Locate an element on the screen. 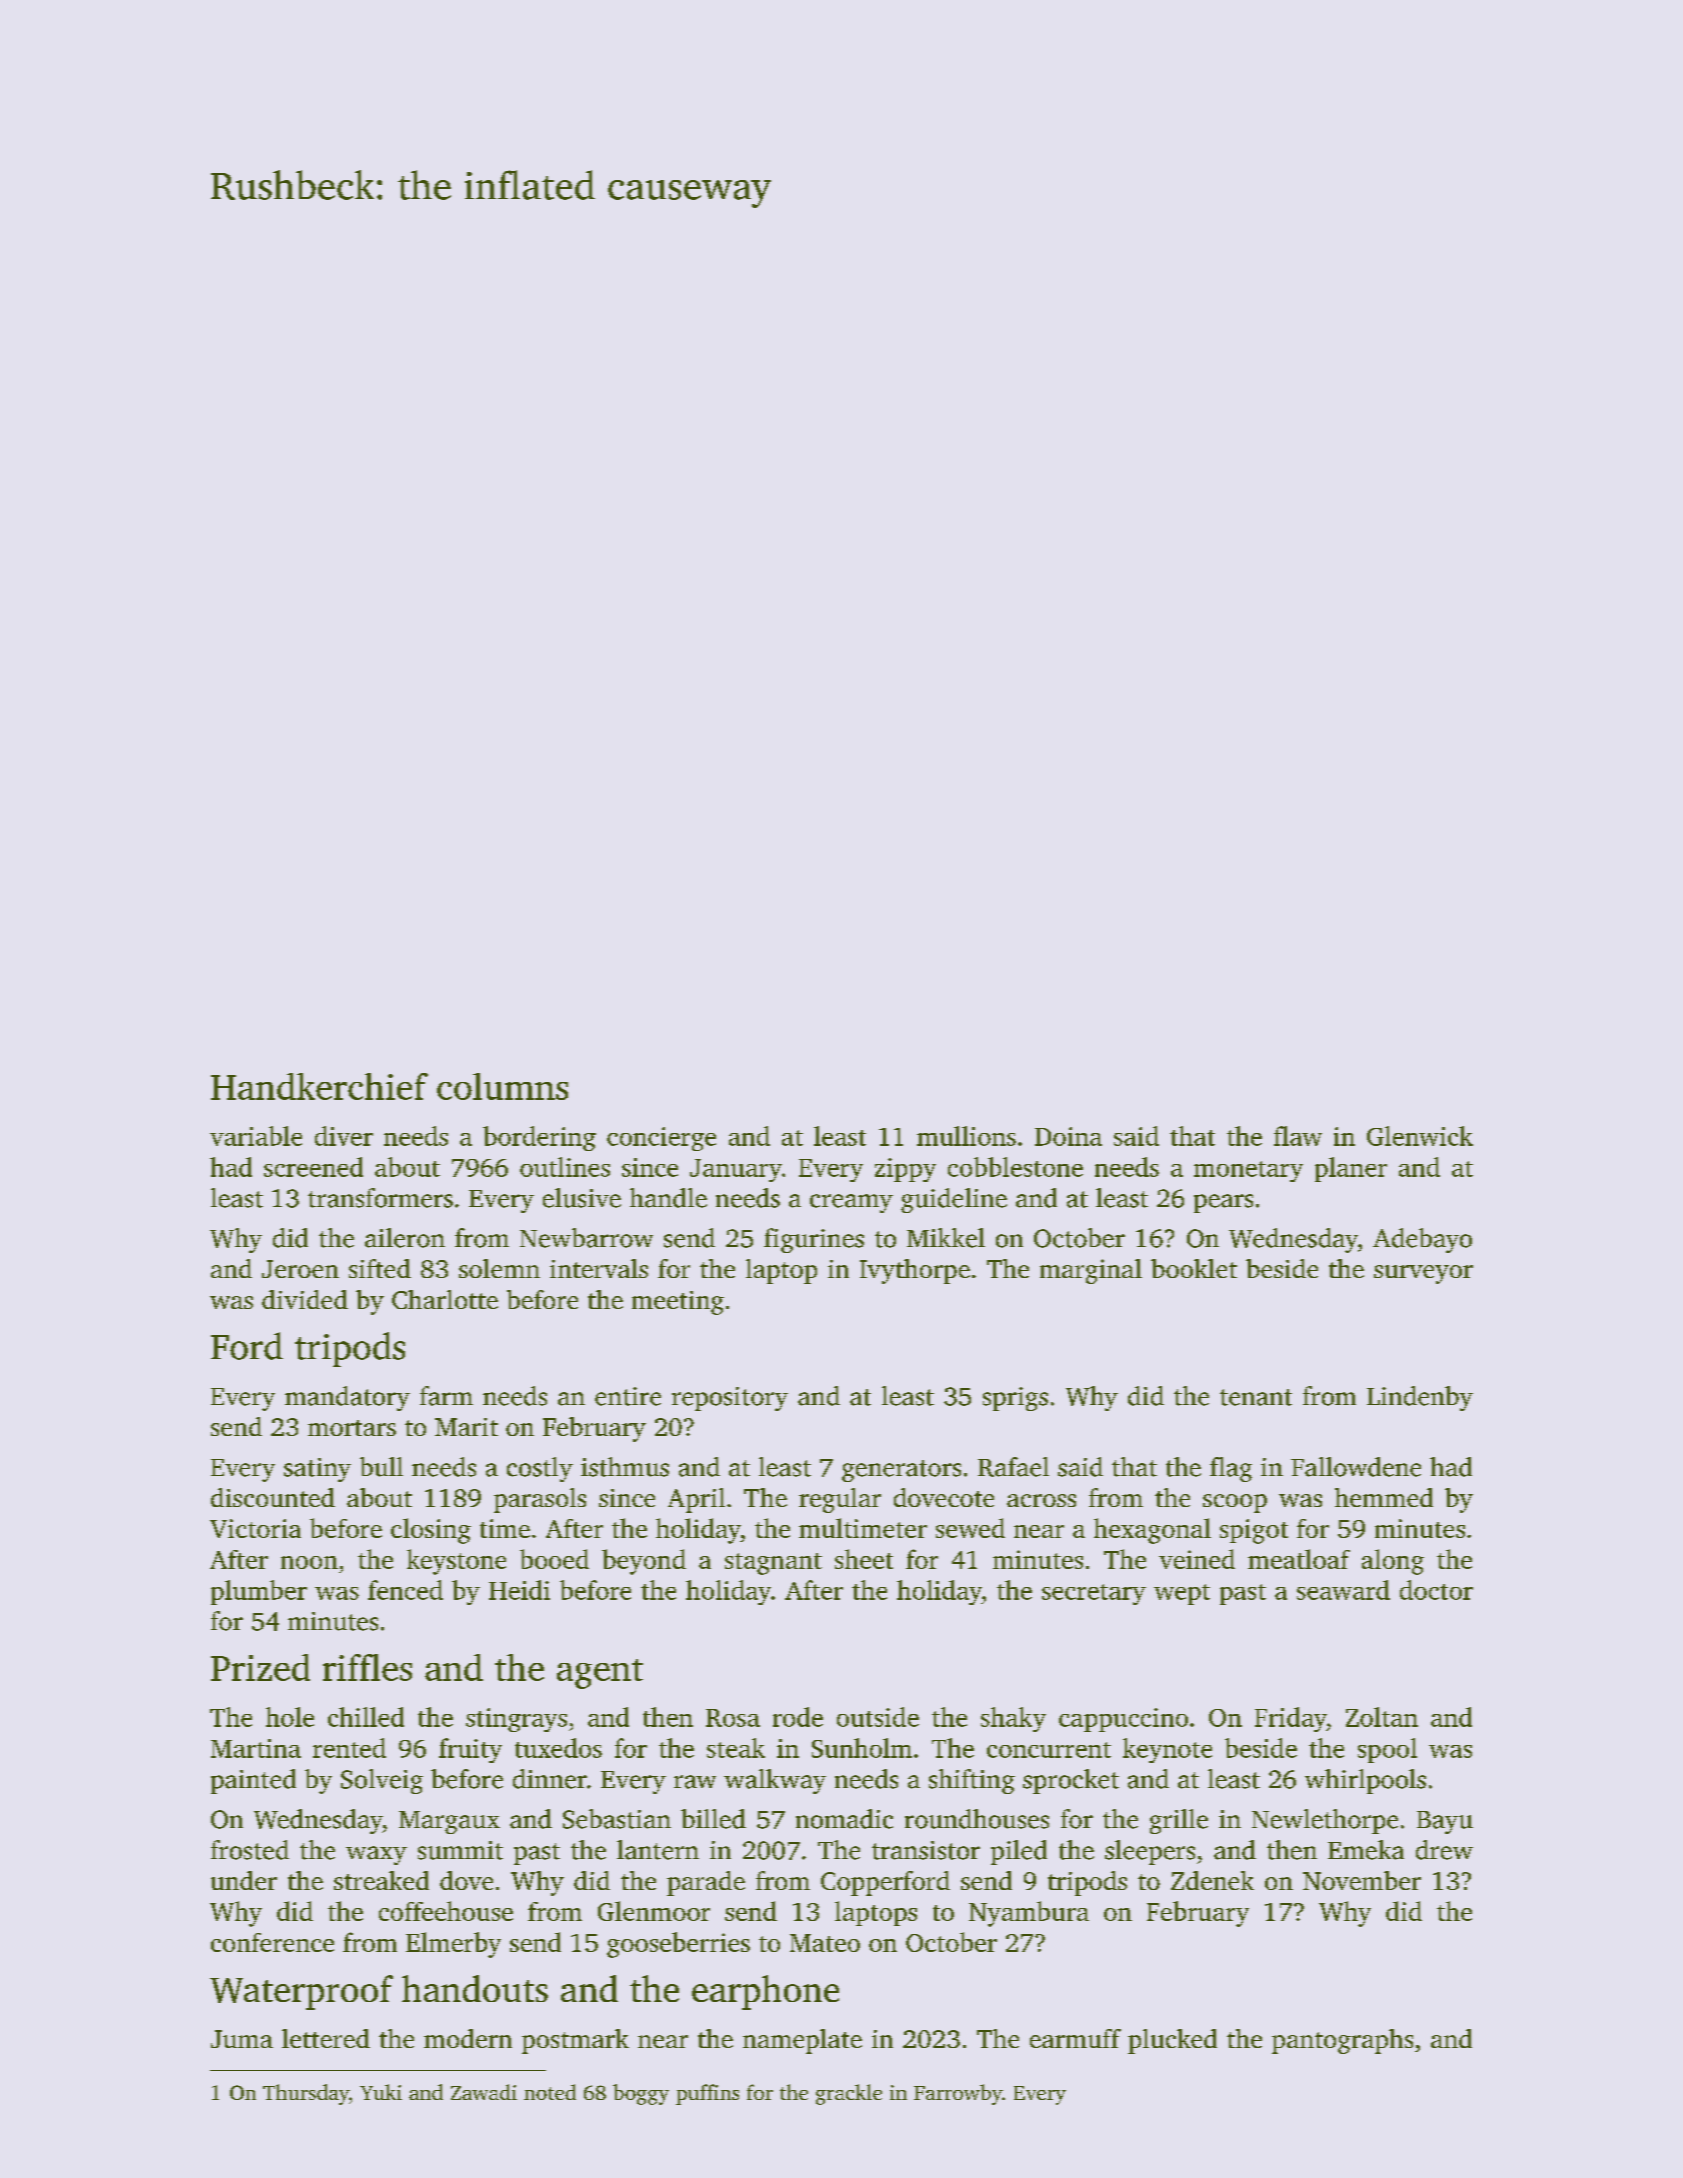 This screenshot has width=1683, height=2178. planer is located at coordinates (1351, 1169).
